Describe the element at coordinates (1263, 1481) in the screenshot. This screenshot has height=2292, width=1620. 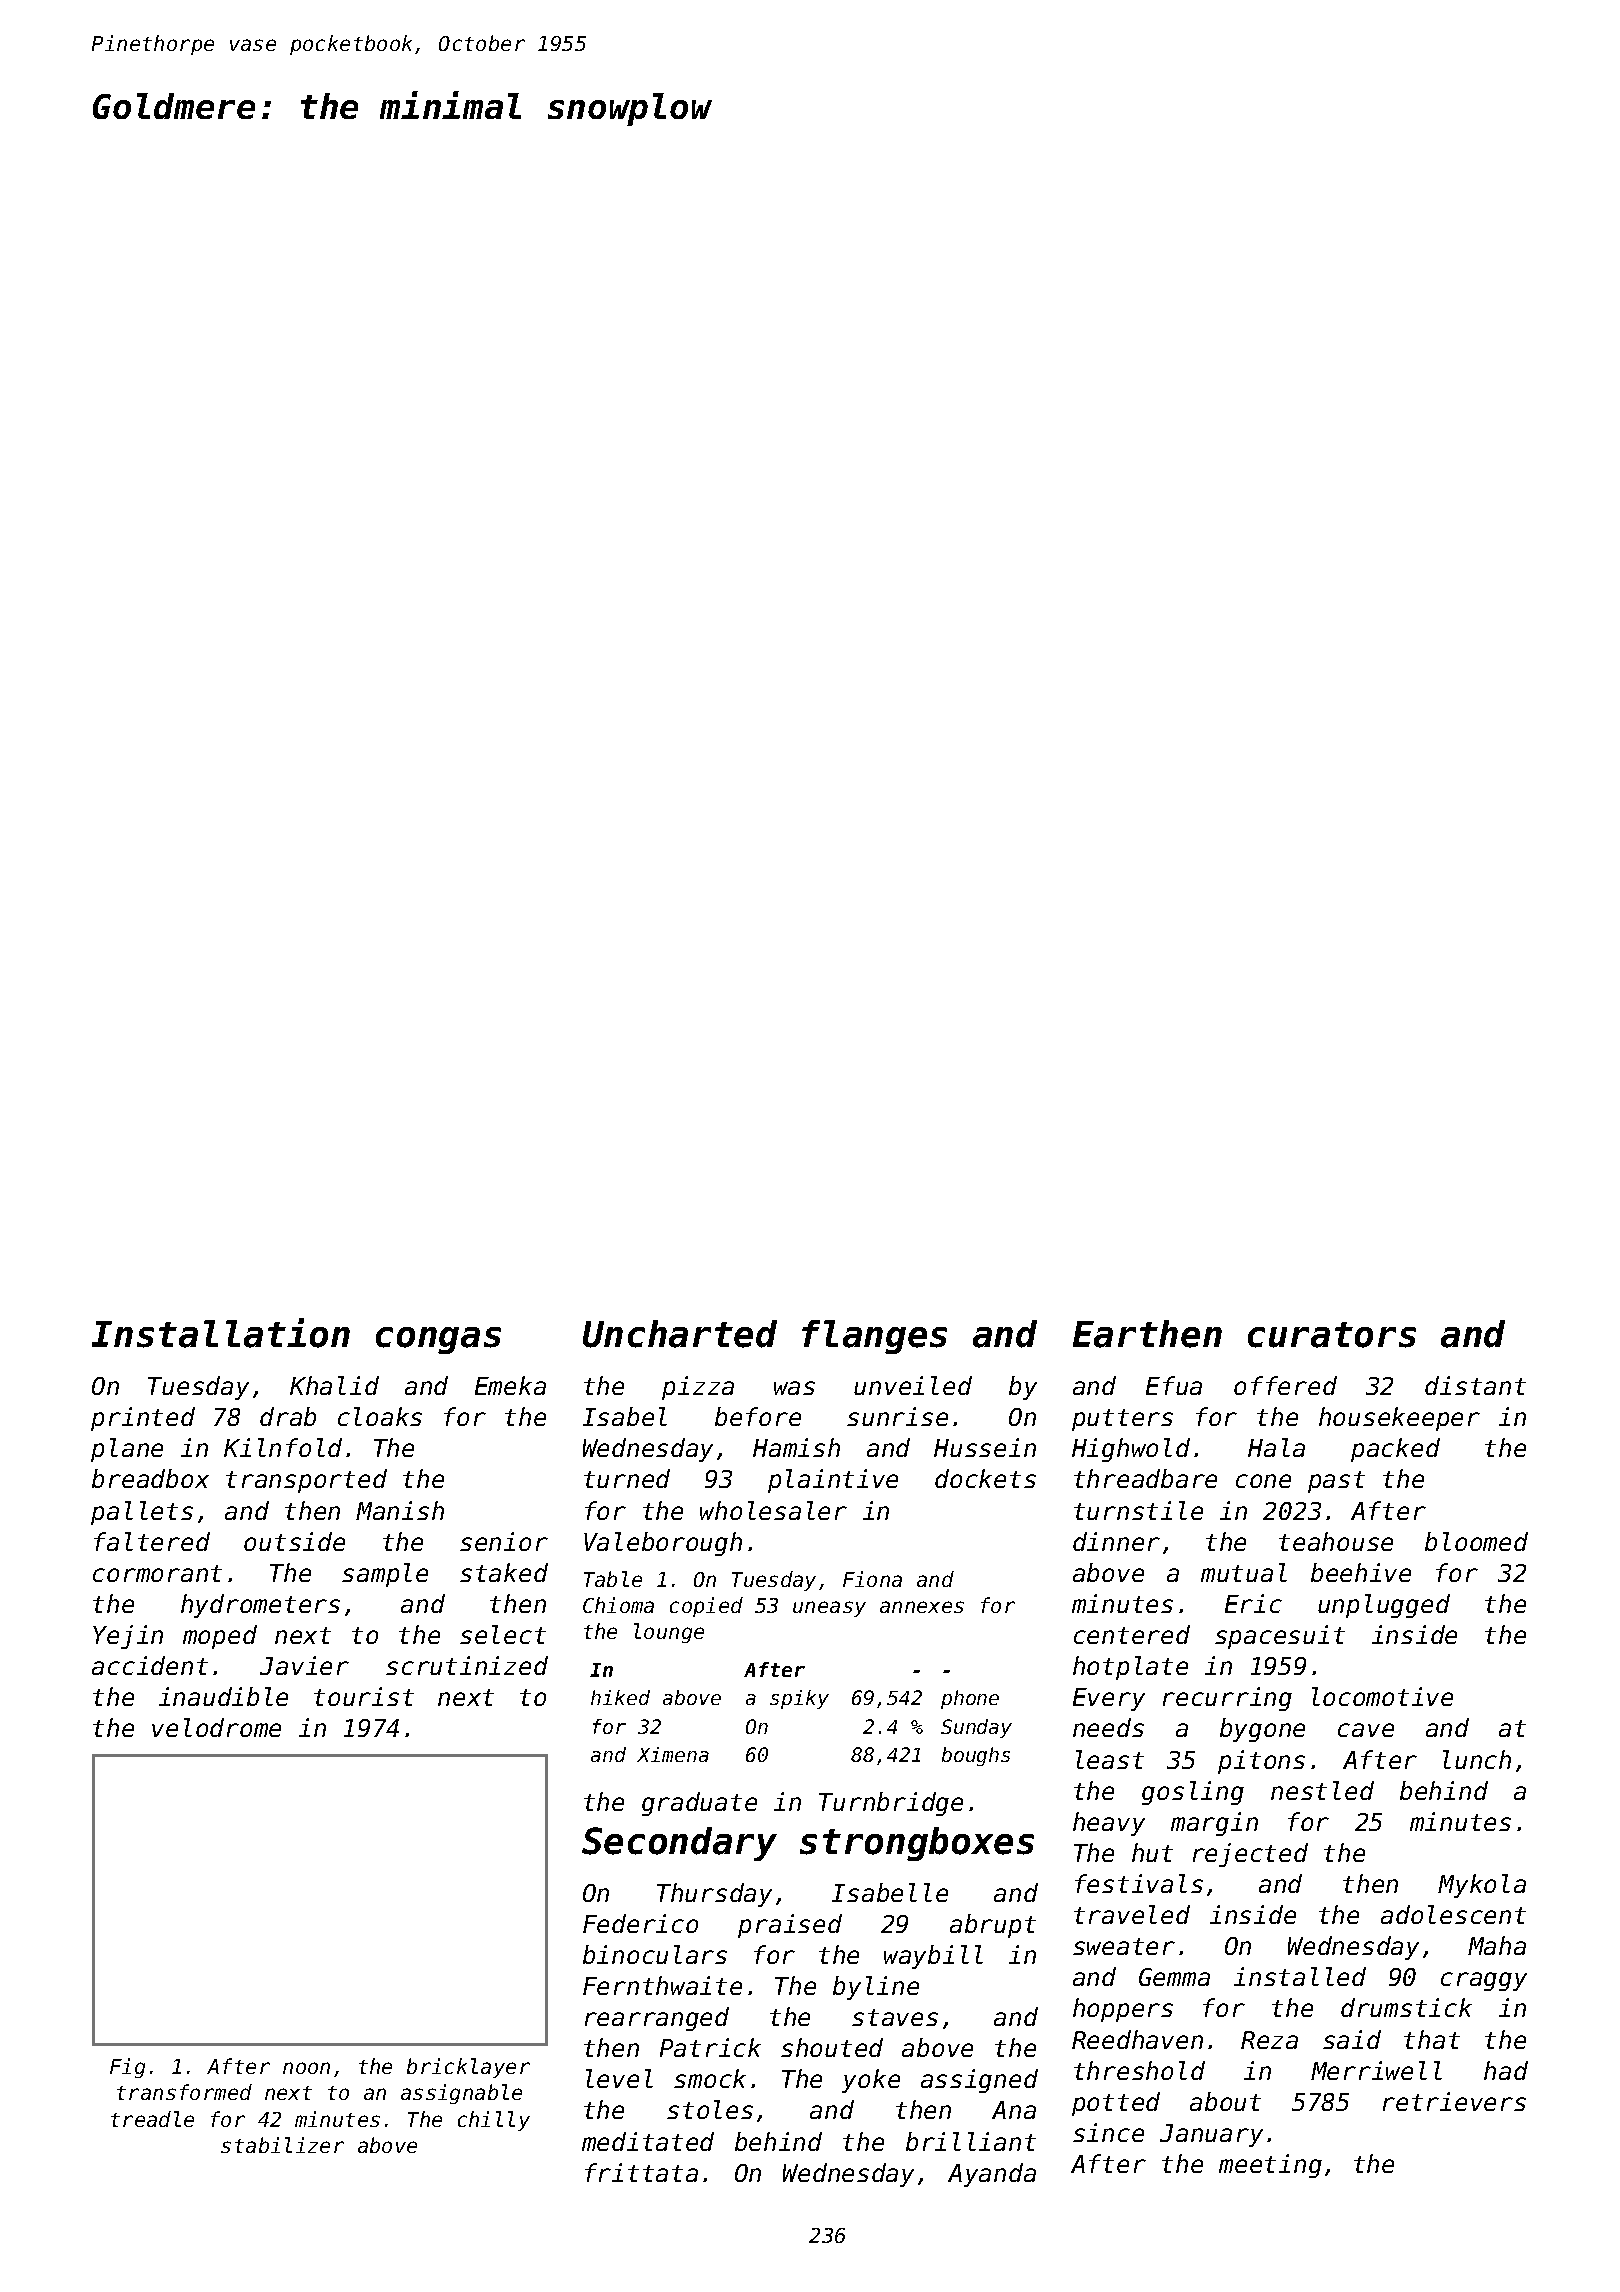
I see `cone` at that location.
